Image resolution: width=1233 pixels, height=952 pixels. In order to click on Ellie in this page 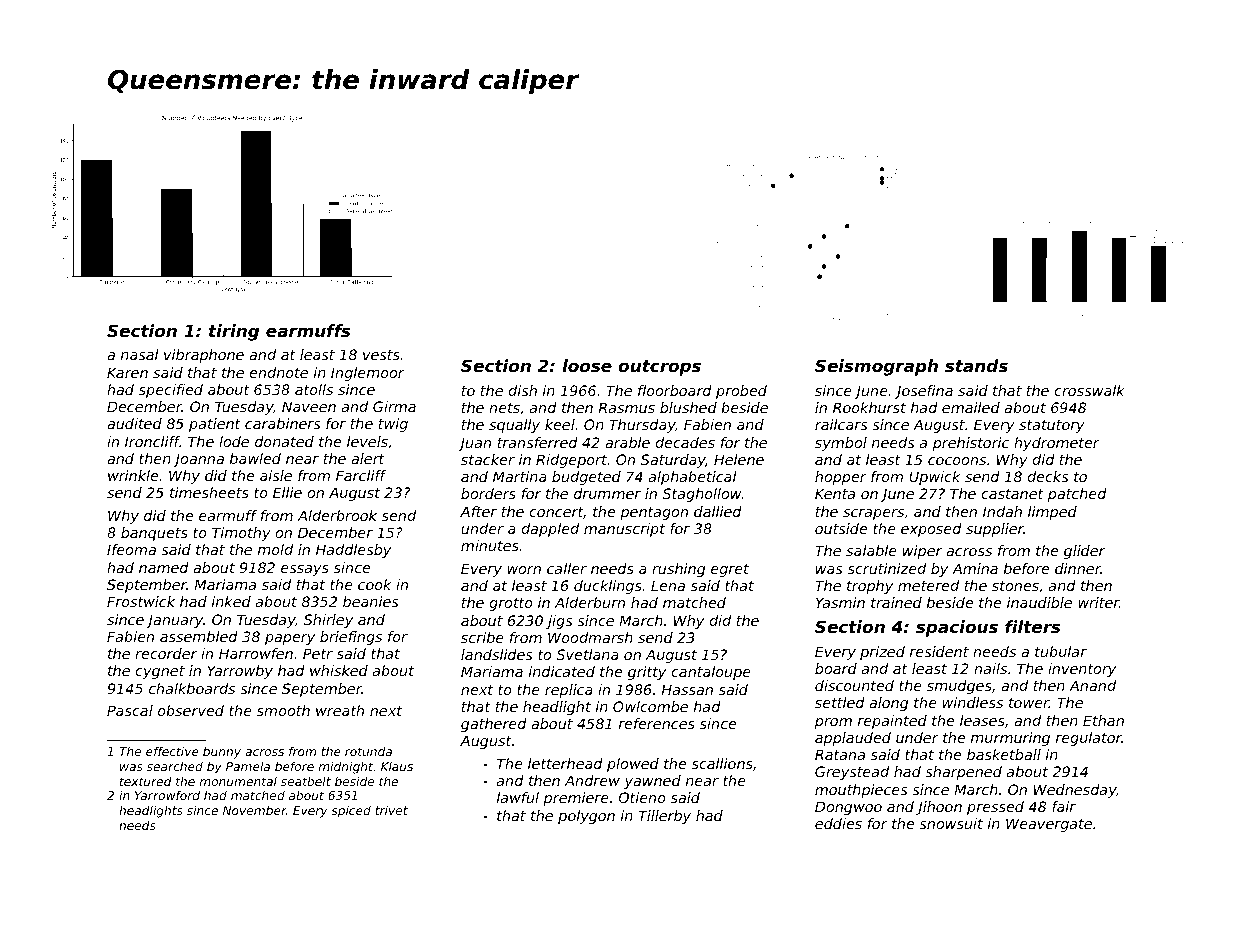, I will do `click(287, 492)`.
